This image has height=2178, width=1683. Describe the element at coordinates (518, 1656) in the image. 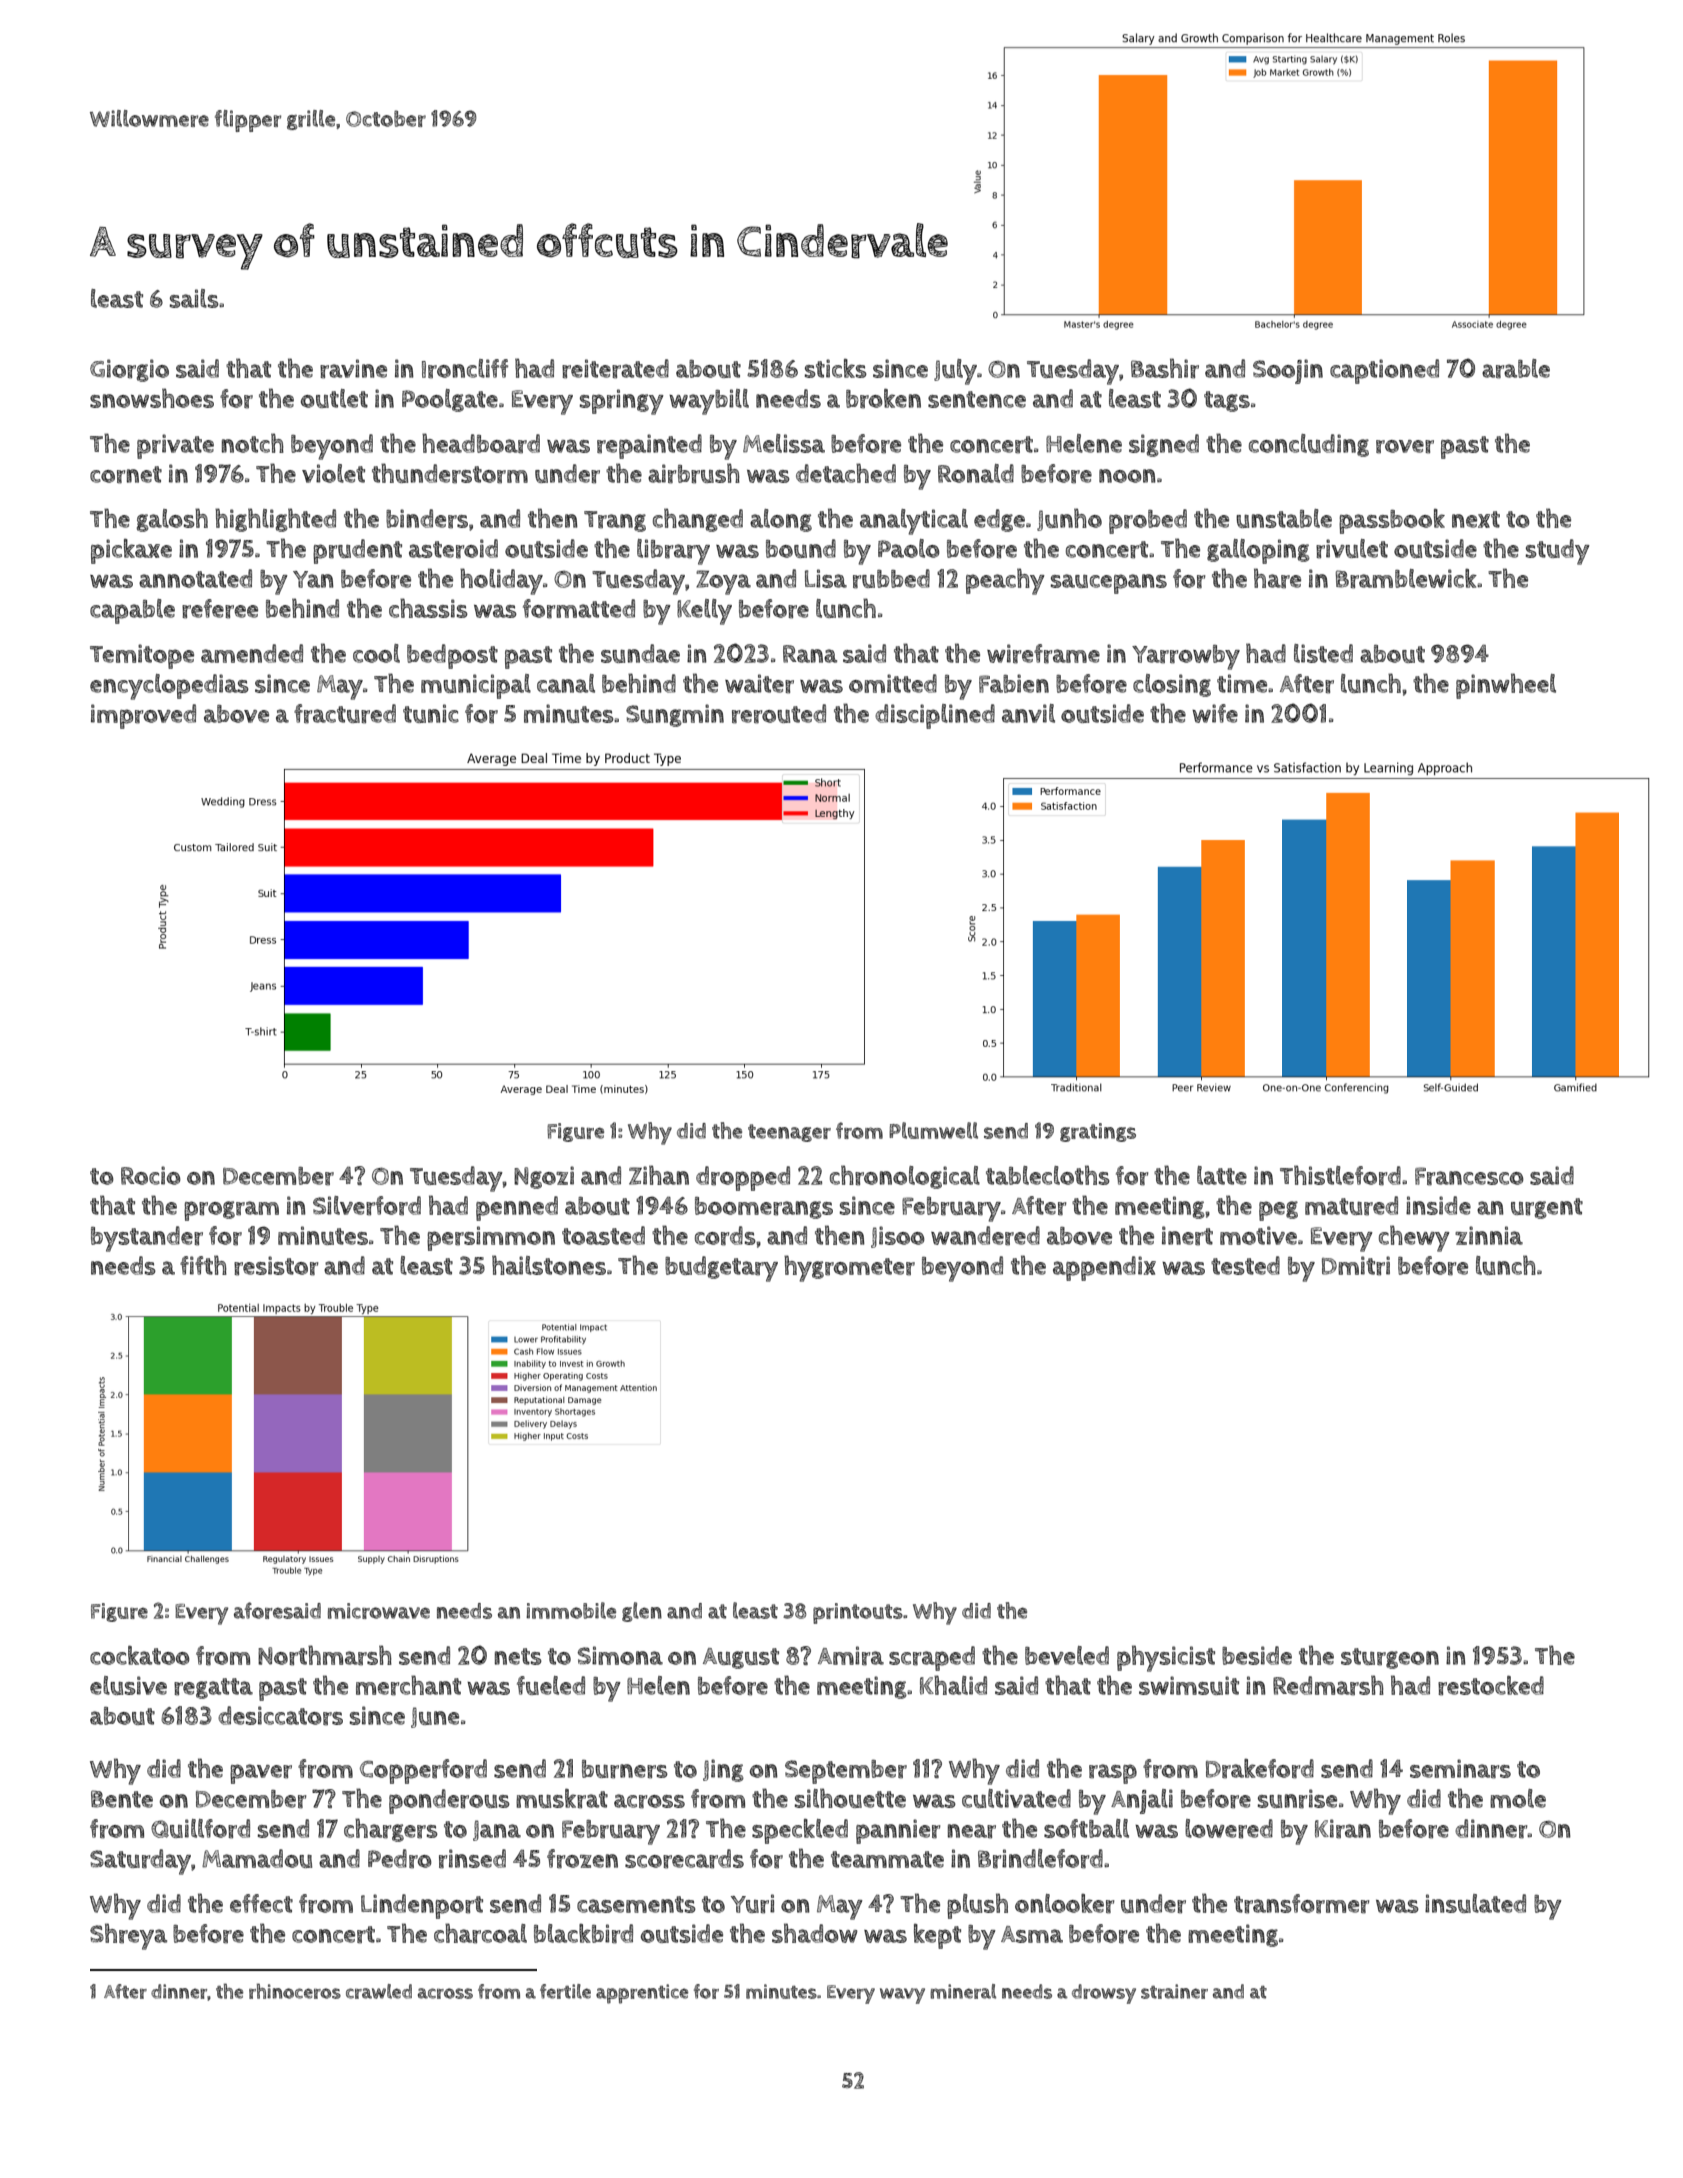

I see `nets` at that location.
